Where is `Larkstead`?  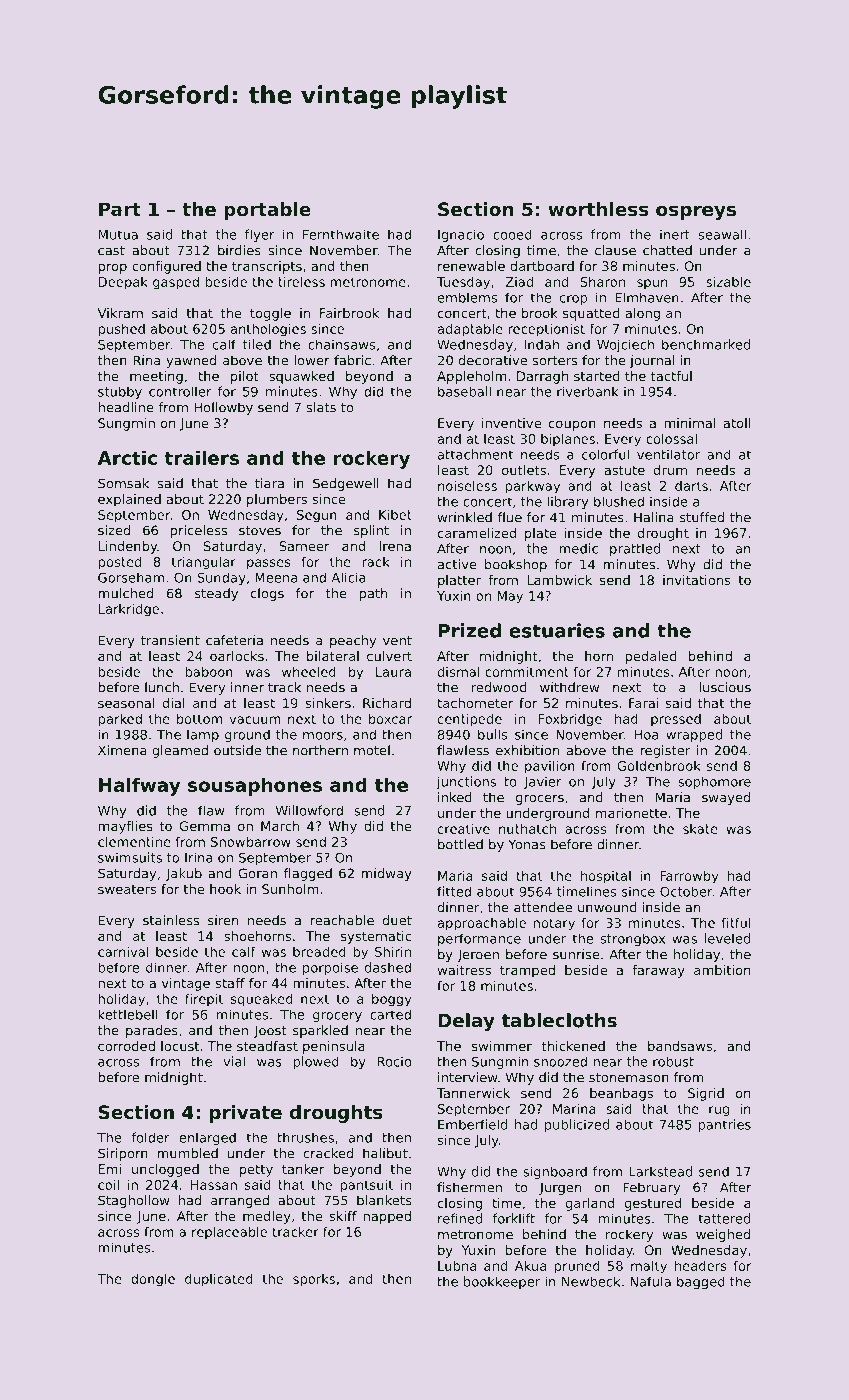 Larkstead is located at coordinates (660, 1171).
